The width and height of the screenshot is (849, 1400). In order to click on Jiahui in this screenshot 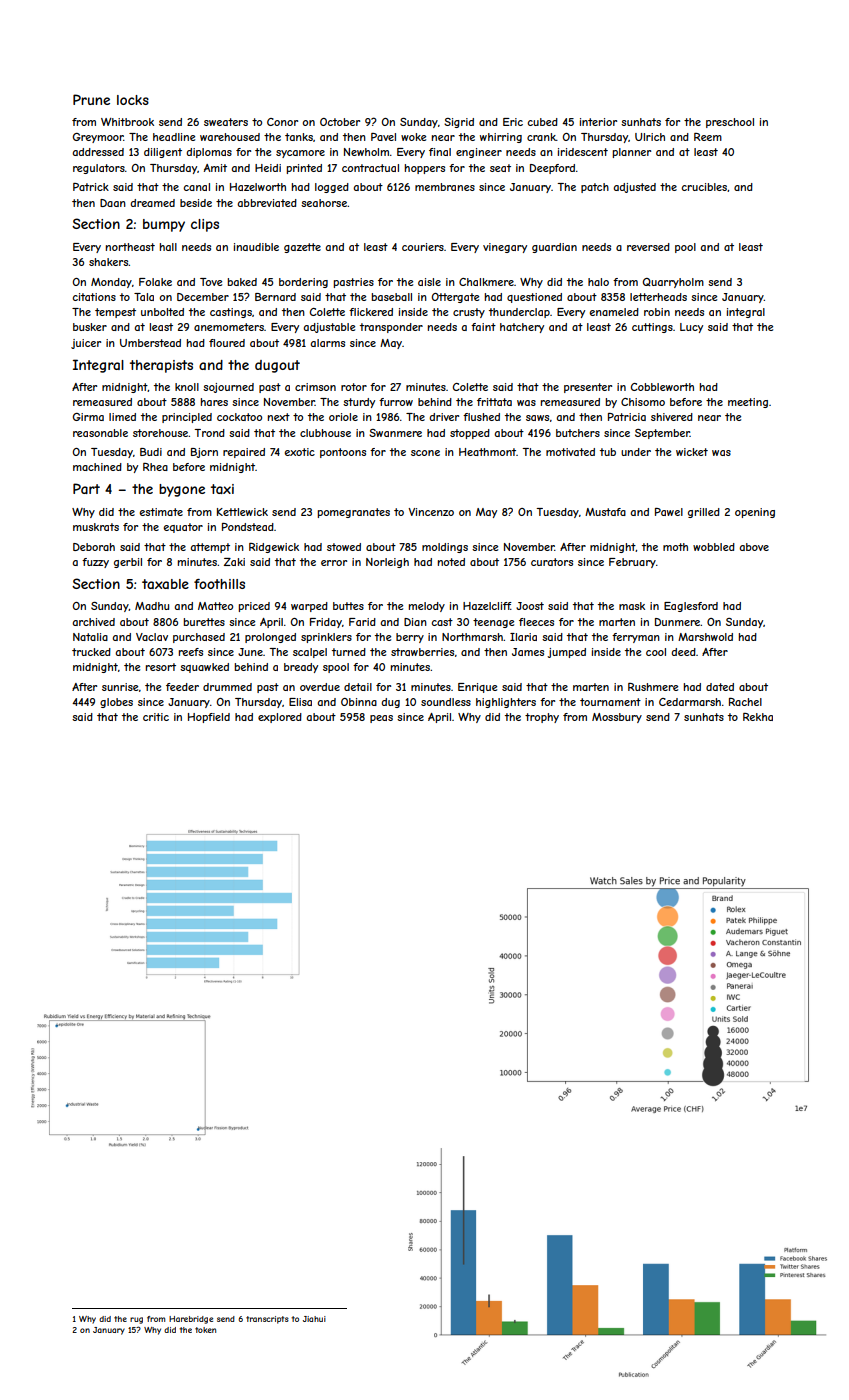, I will do `click(314, 1319)`.
